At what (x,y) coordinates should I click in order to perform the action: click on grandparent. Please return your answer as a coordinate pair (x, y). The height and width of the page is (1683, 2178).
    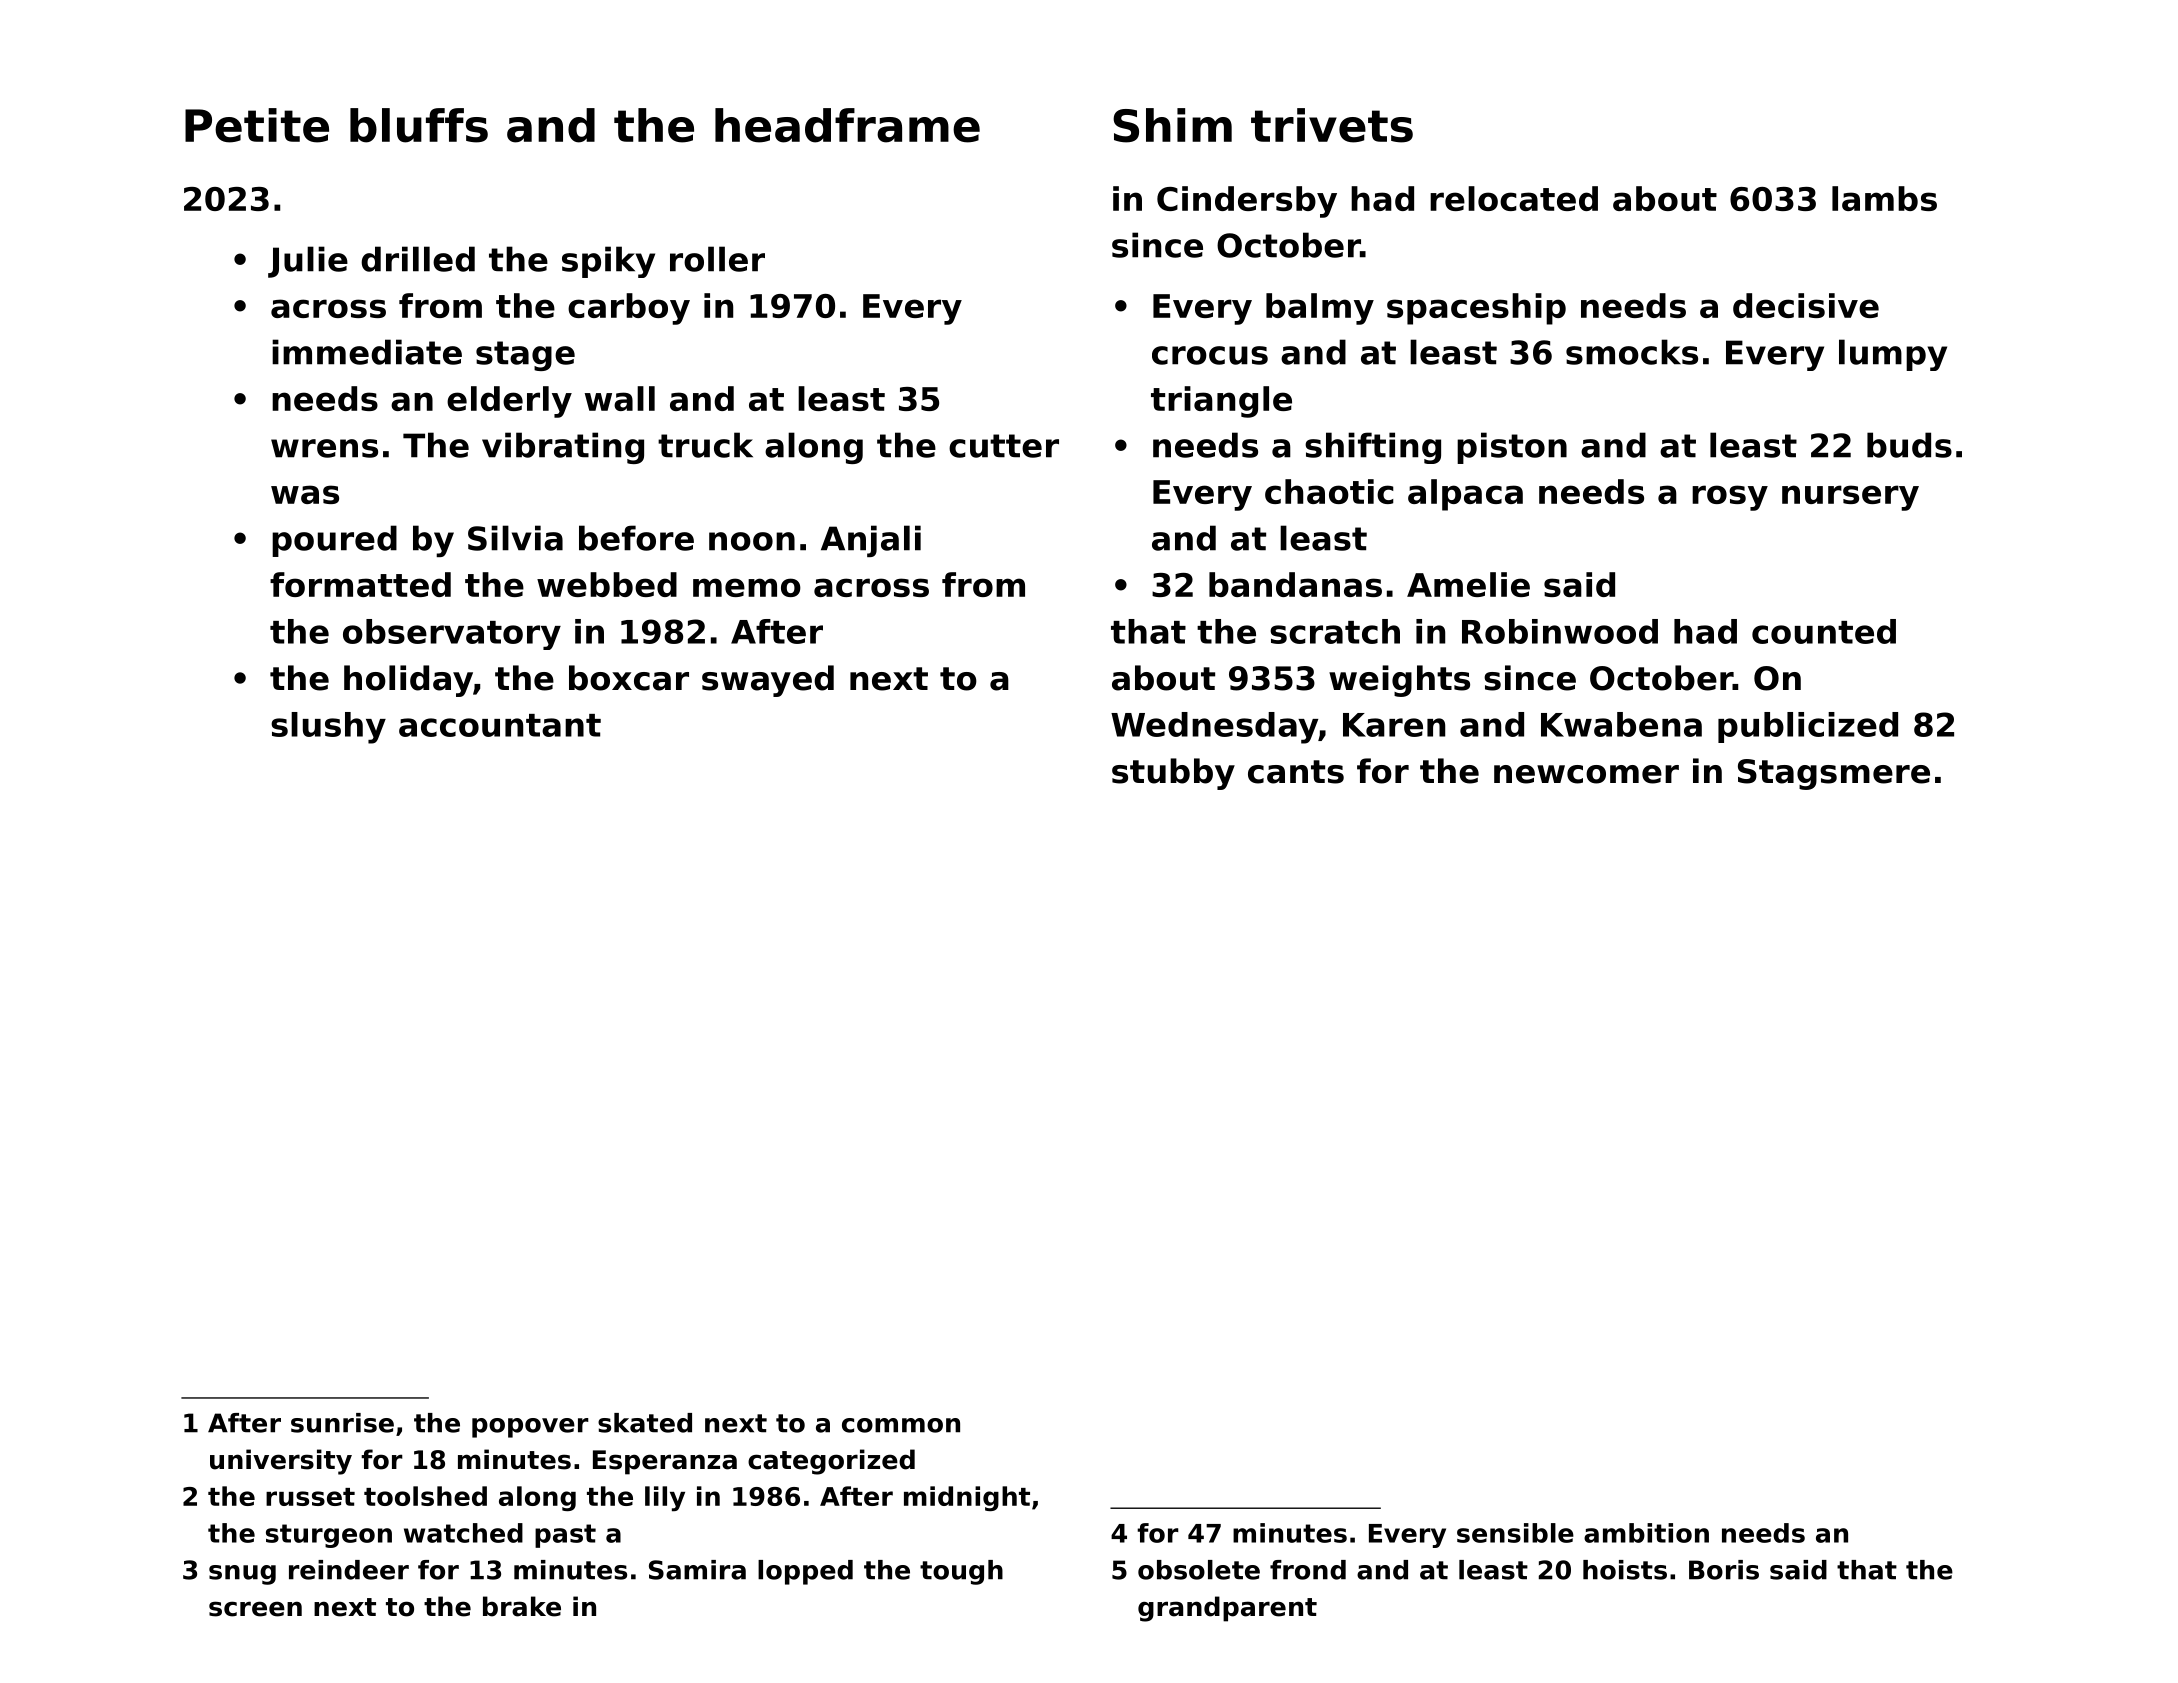
    Looking at the image, I should click on (1227, 1609).
